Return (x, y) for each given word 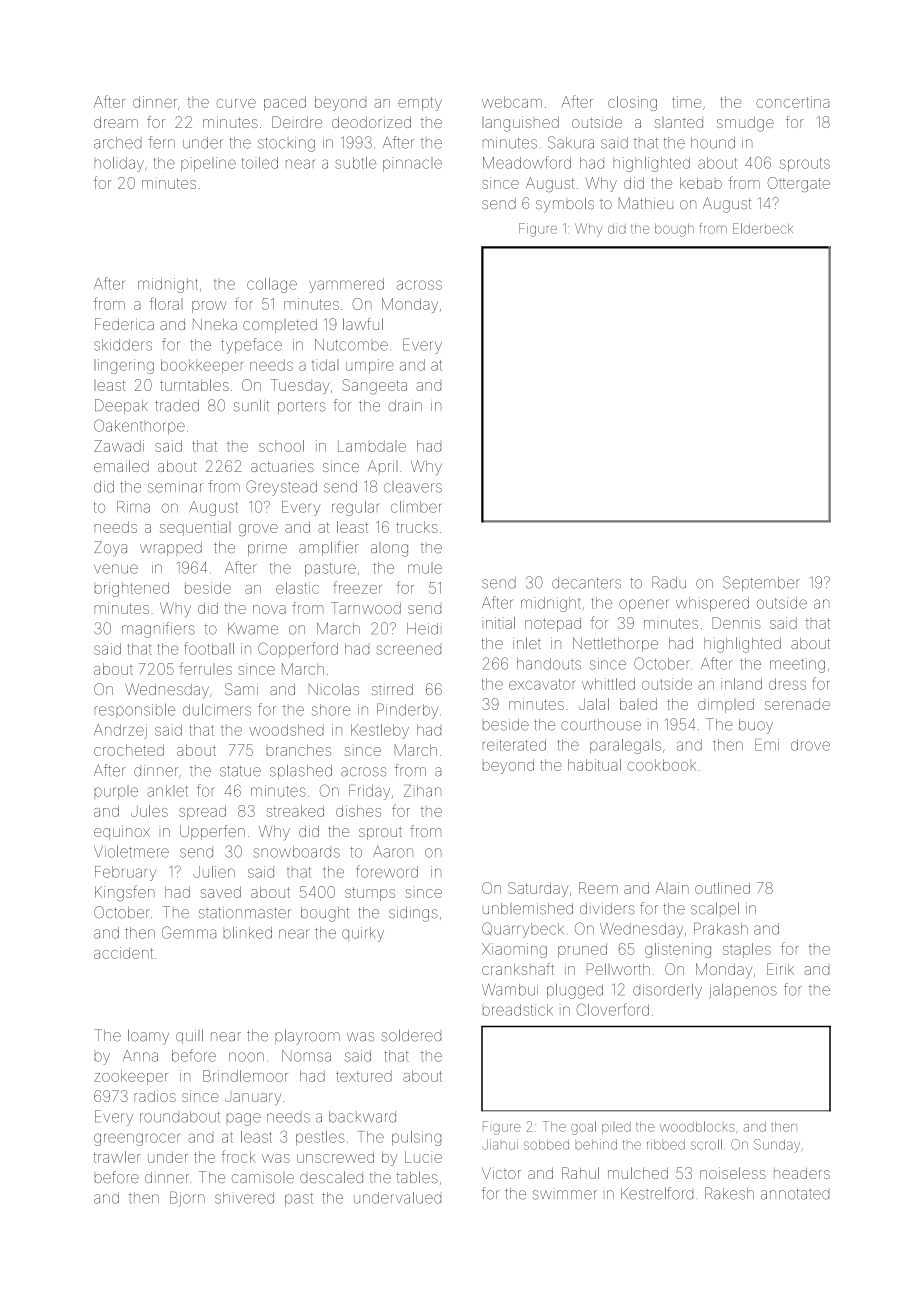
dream (116, 122)
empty (420, 104)
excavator (542, 684)
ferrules (205, 668)
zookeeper (131, 1077)
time (686, 102)
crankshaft (518, 969)
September (761, 583)
